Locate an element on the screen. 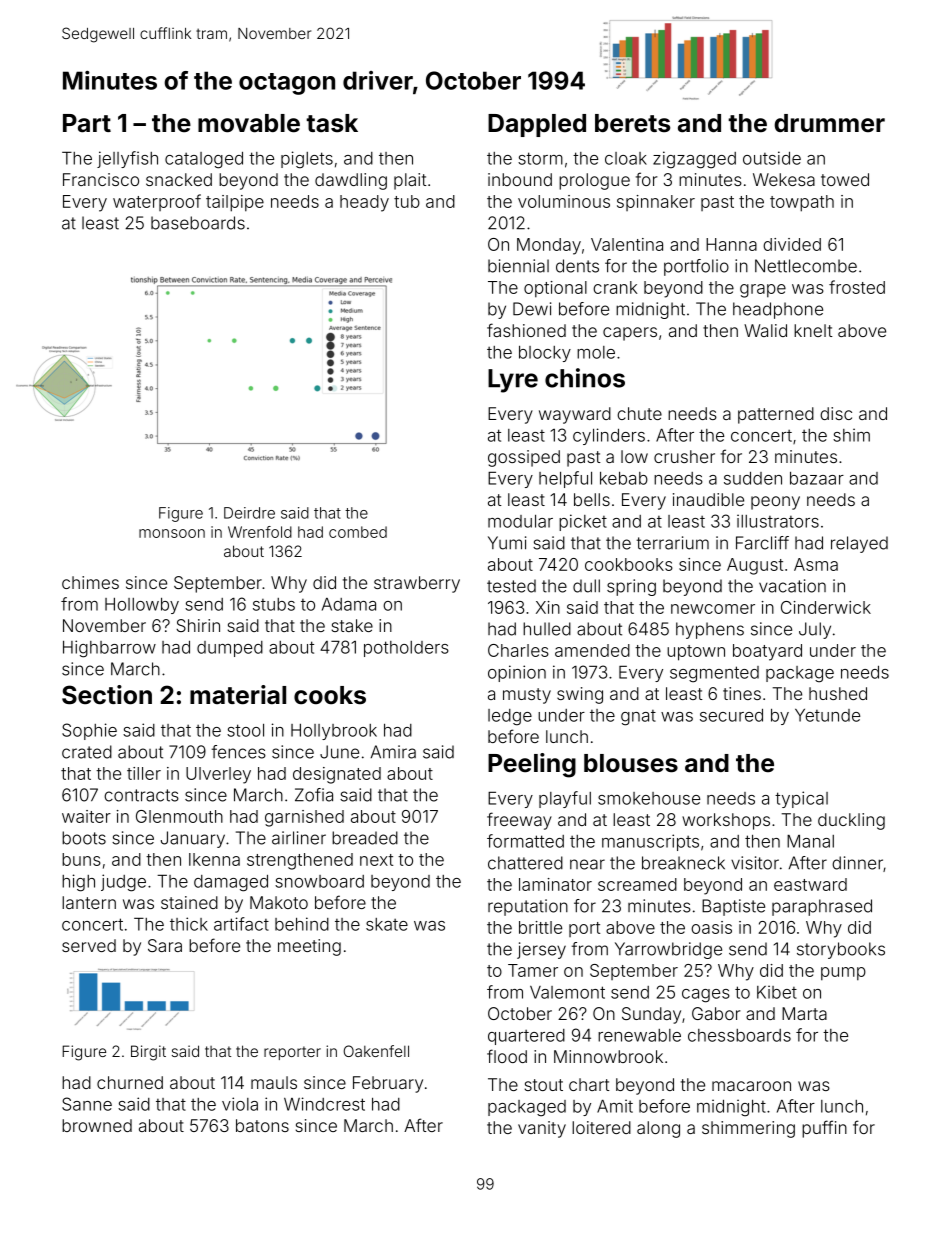 The height and width of the screenshot is (1233, 952). browned is located at coordinates (97, 1125).
